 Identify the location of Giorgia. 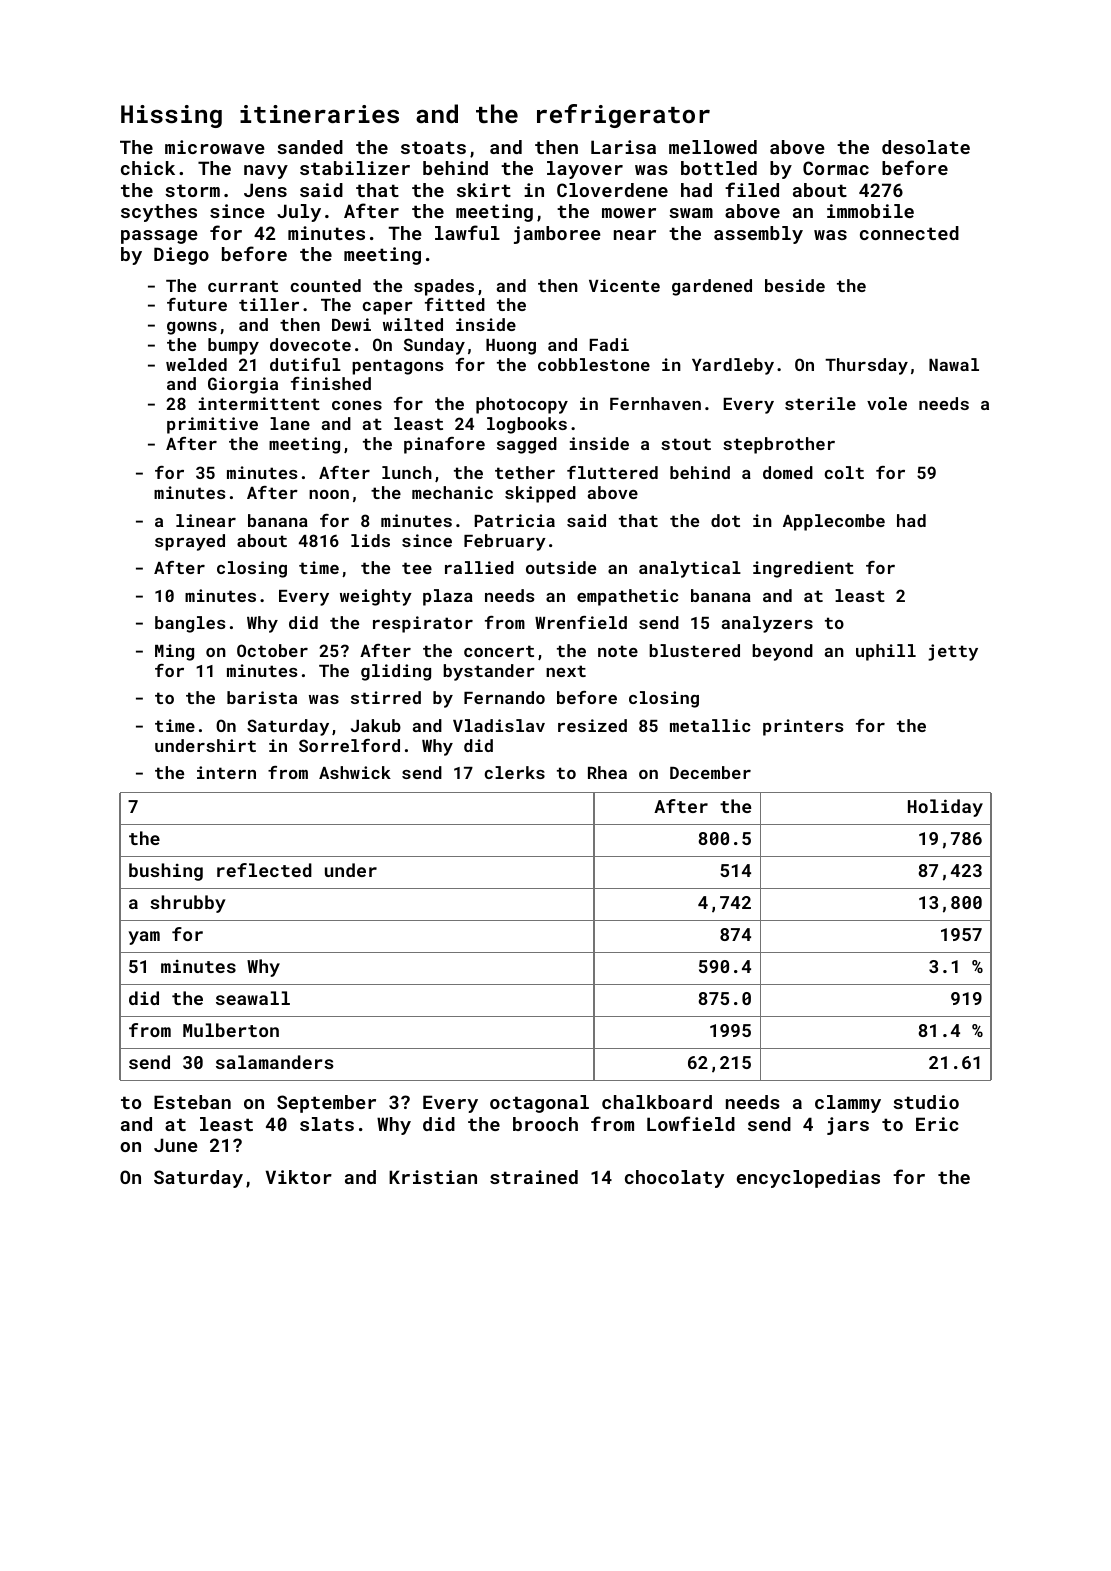
(243, 385).
